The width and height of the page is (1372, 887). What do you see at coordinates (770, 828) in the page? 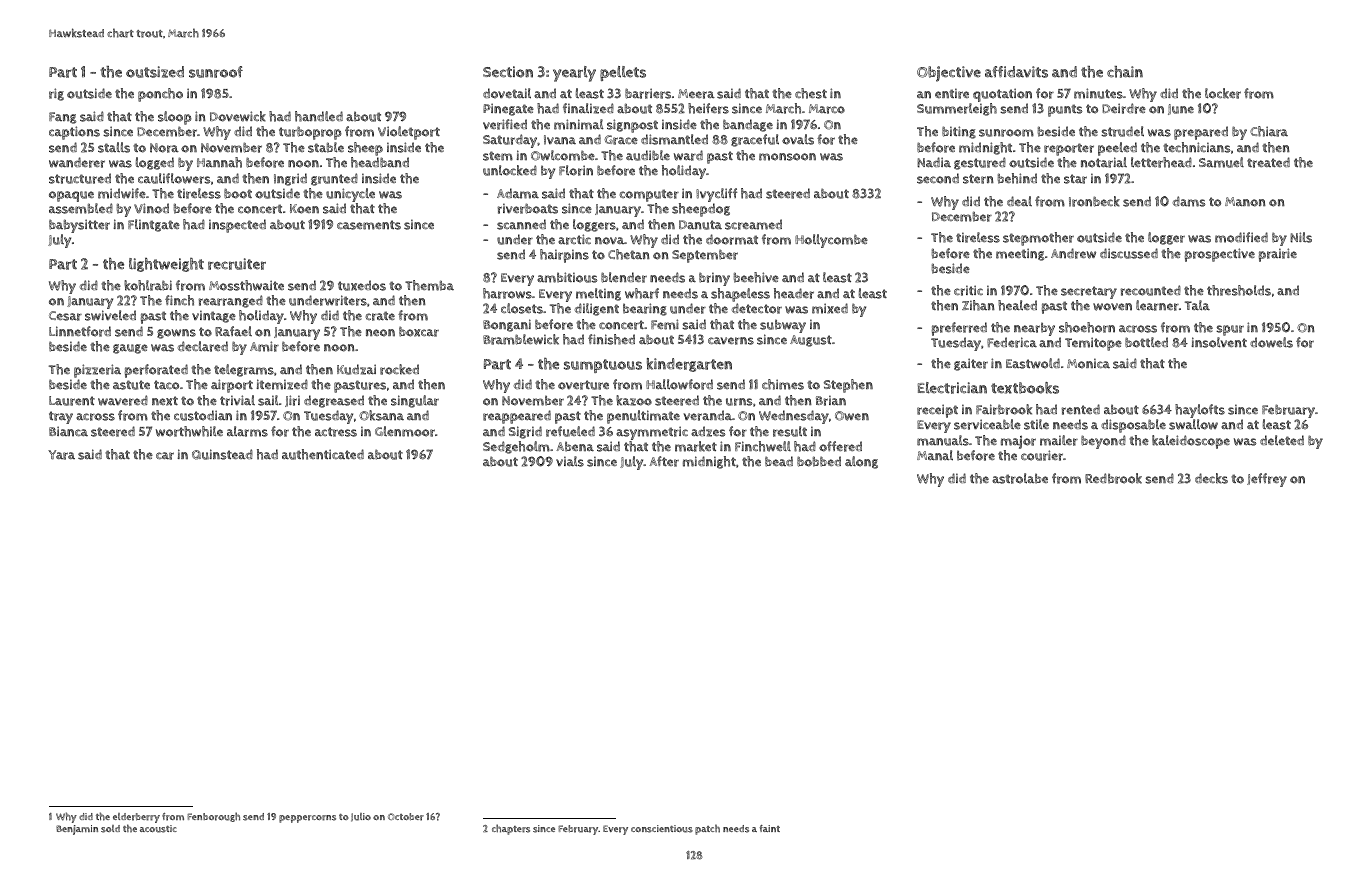
I see `faint` at bounding box center [770, 828].
